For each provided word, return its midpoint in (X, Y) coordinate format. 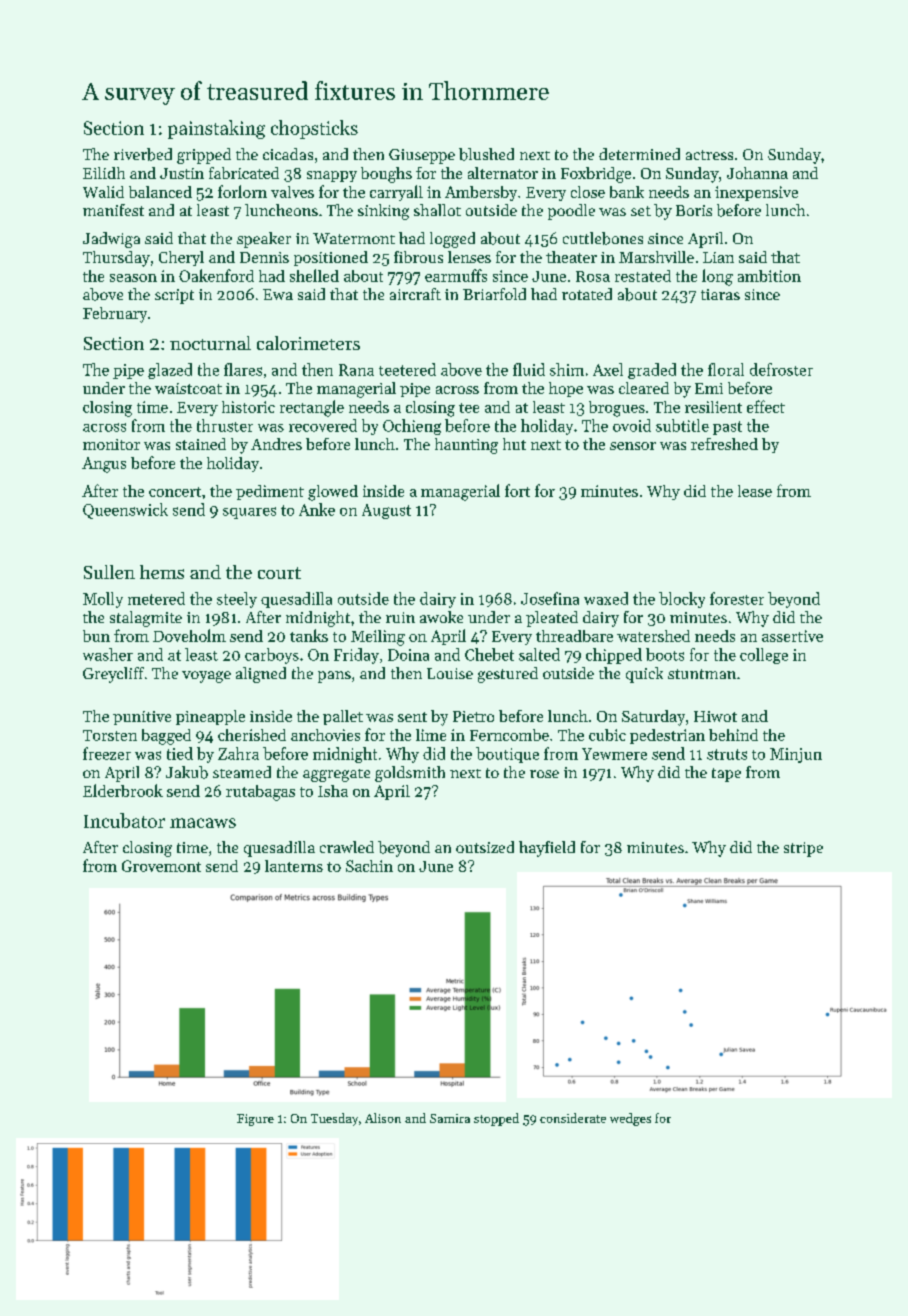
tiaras (720, 294)
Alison (383, 1118)
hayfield (547, 849)
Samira (450, 1118)
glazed (170, 371)
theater (571, 257)
